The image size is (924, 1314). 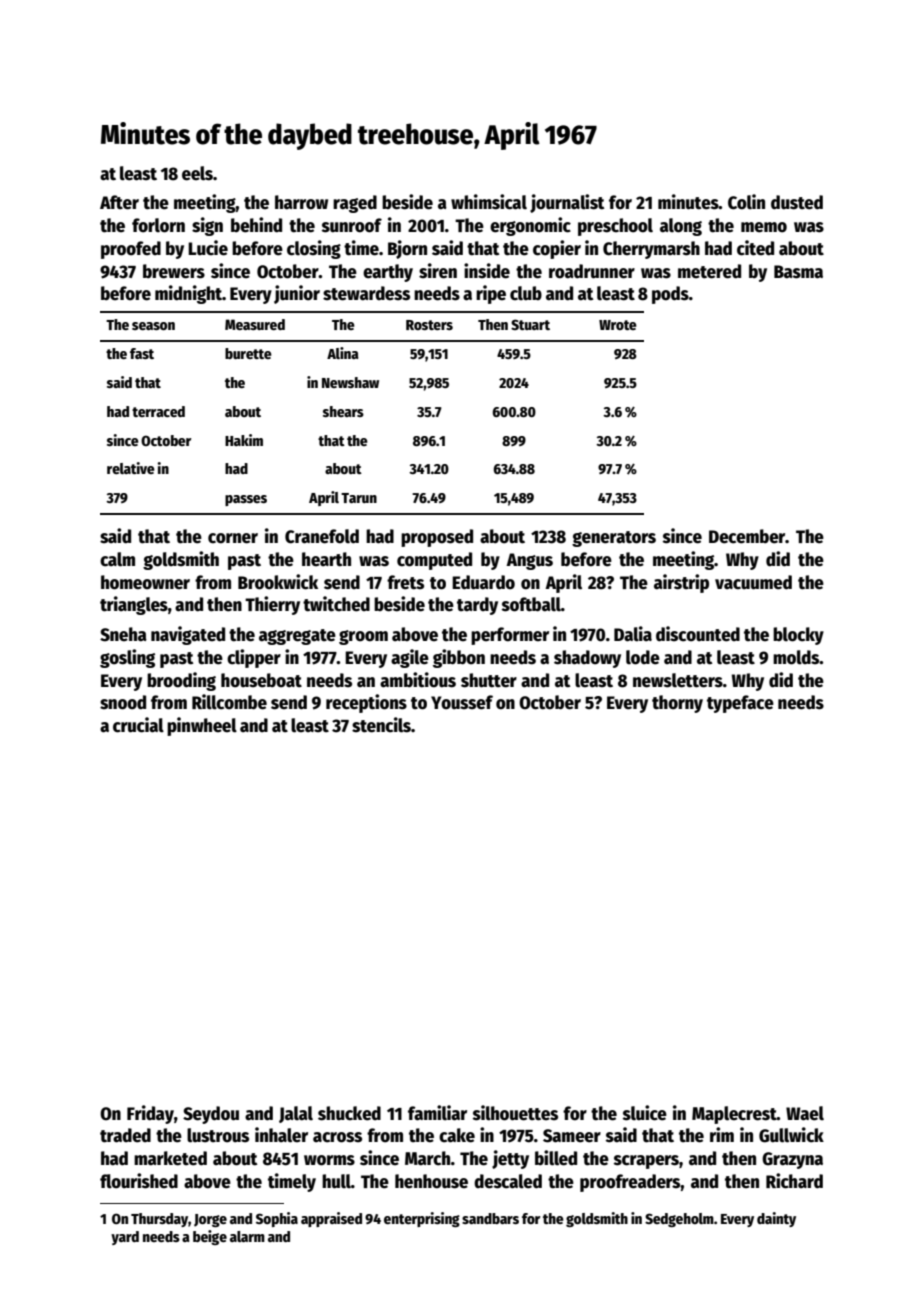 I want to click on pinwheel, so click(x=202, y=726).
